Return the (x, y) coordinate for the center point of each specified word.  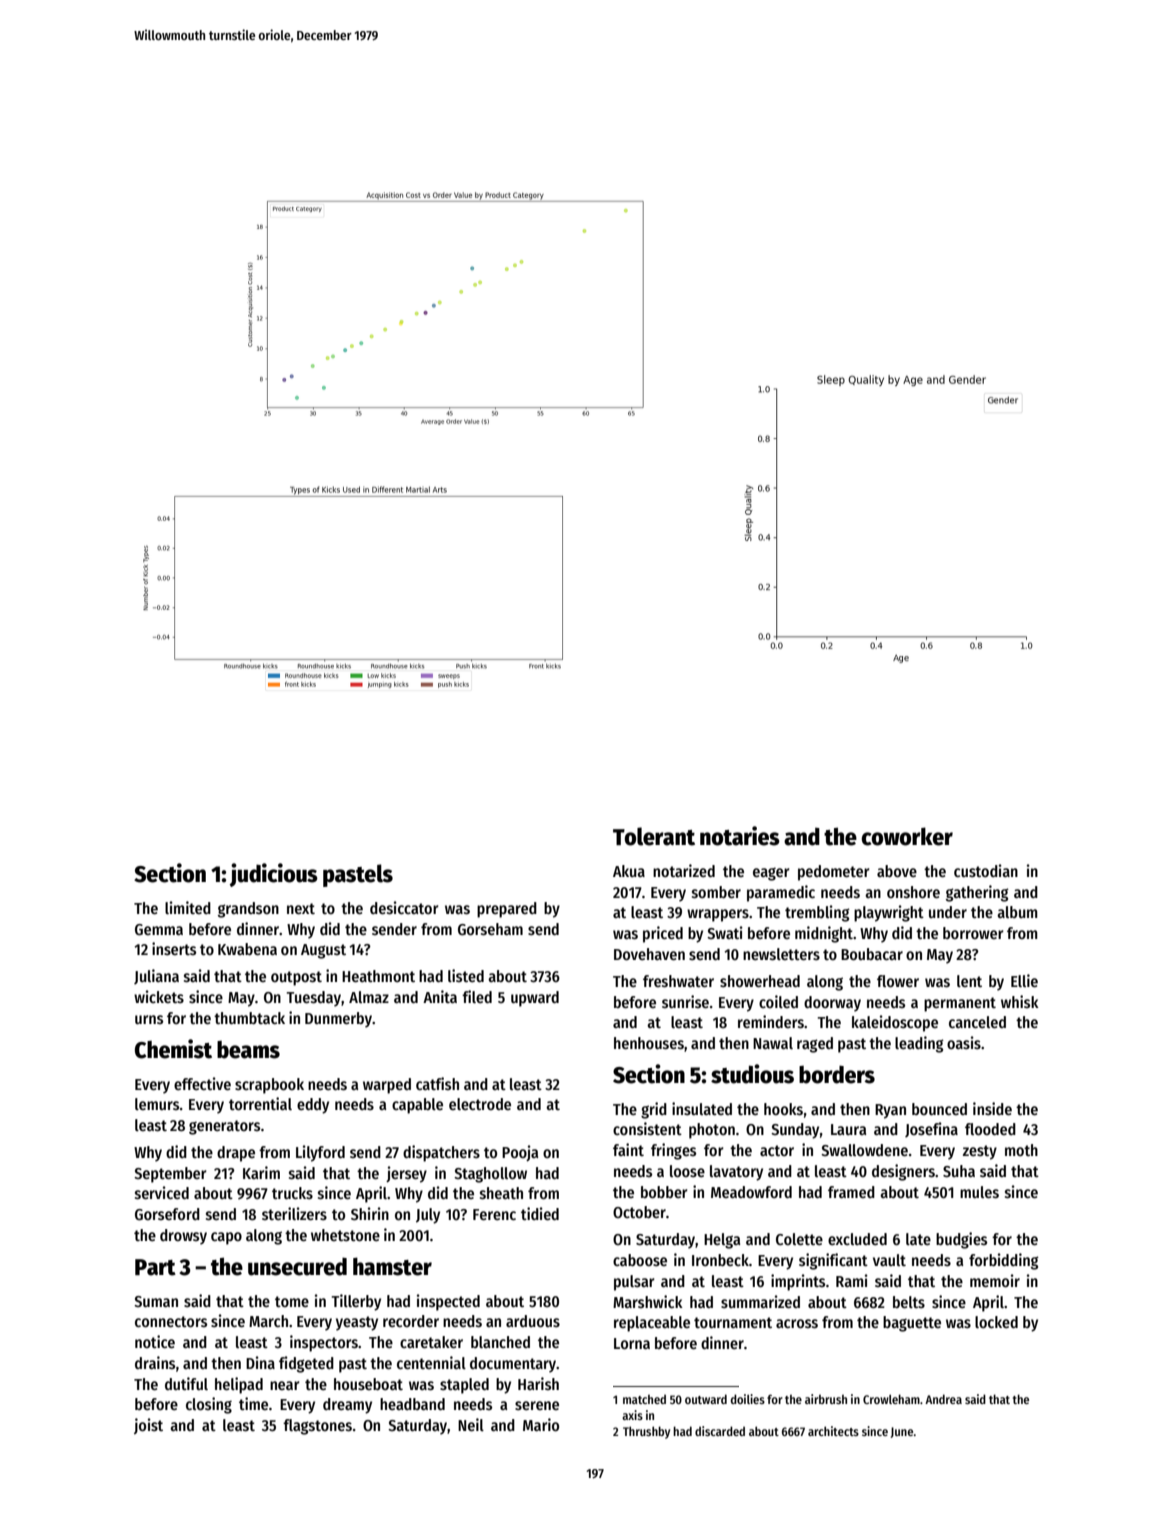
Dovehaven (649, 954)
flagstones (317, 1427)
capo (226, 1238)
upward (535, 999)
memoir (995, 1280)
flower (898, 981)
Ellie (1024, 980)
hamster (392, 1266)
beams (248, 1050)
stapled (464, 1386)
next (301, 908)
